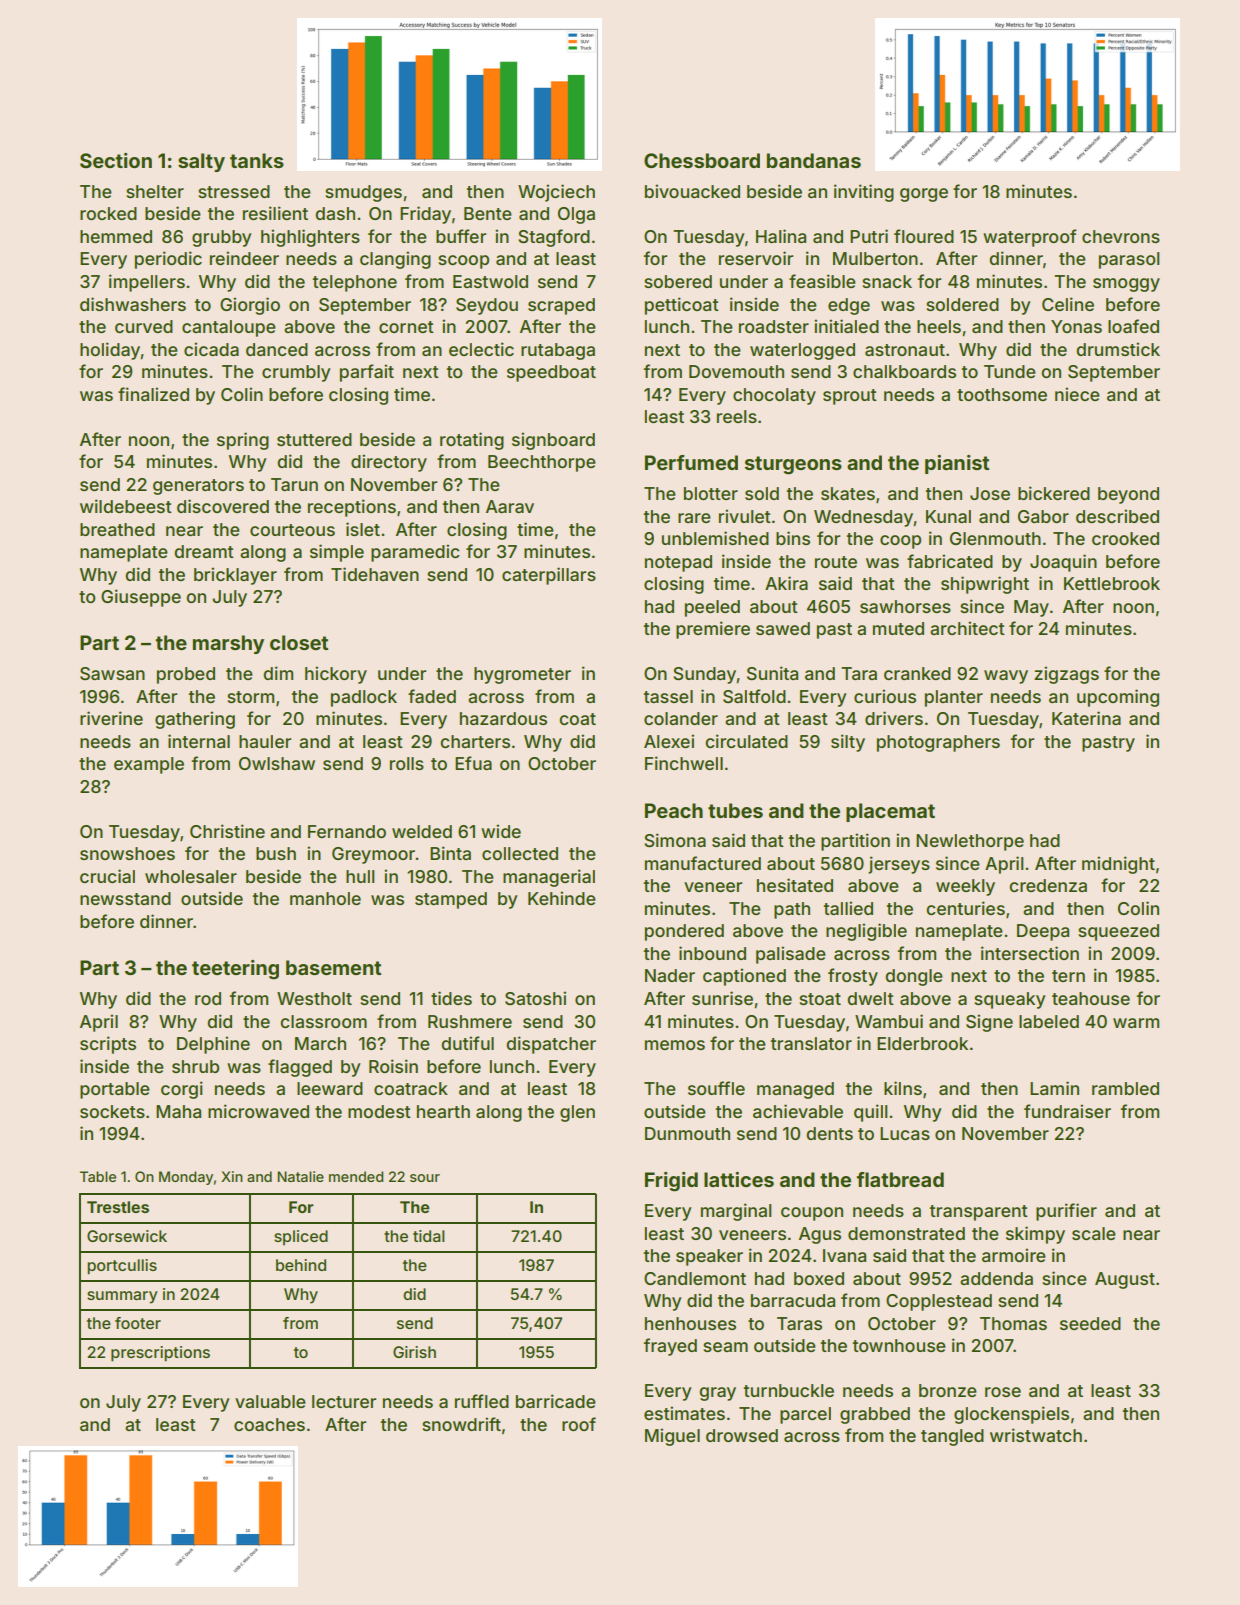 The width and height of the screenshot is (1240, 1605). Describe the element at coordinates (201, 162) in the screenshot. I see `salty` at that location.
